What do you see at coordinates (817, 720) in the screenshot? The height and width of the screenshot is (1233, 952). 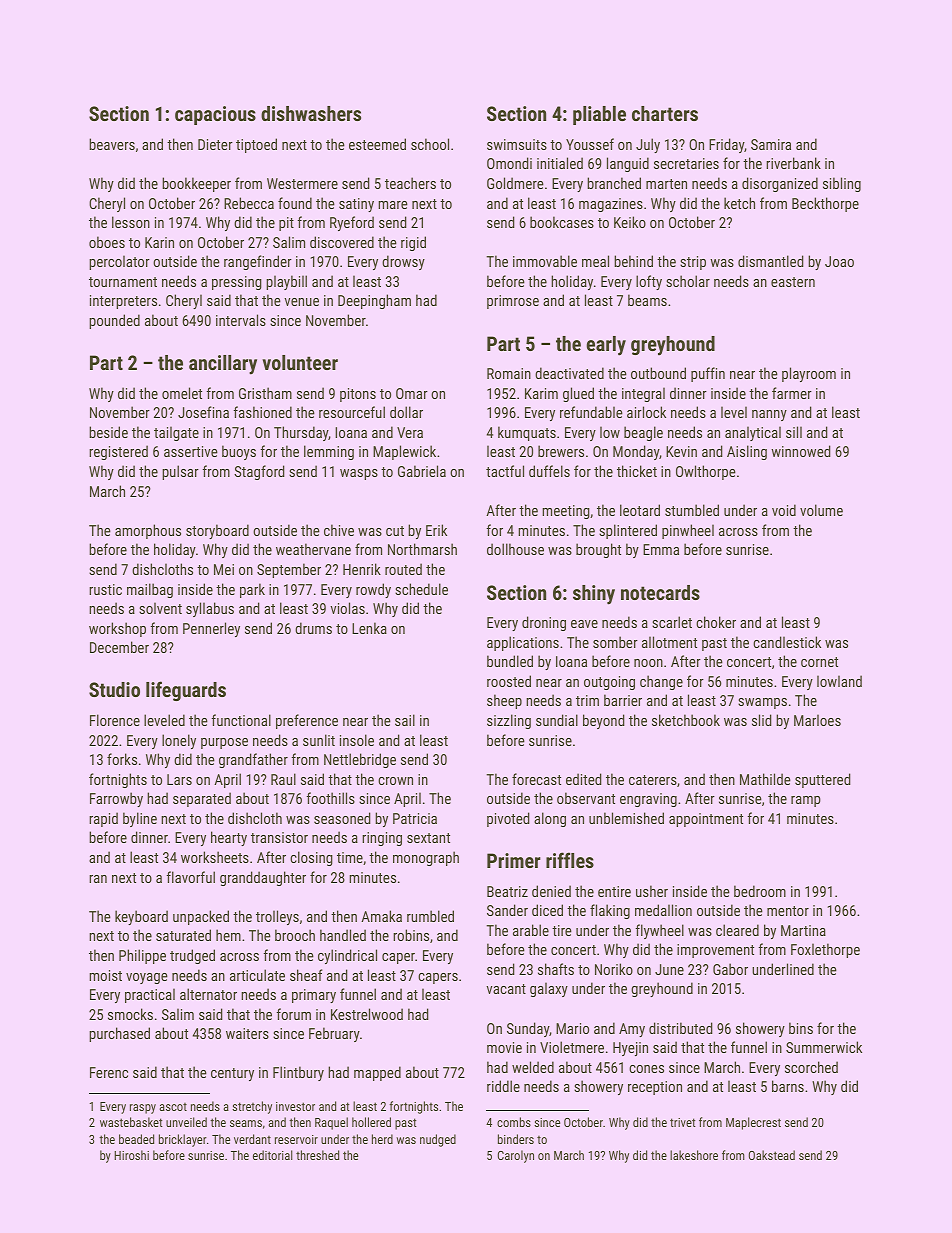 I see `Marloes` at bounding box center [817, 720].
